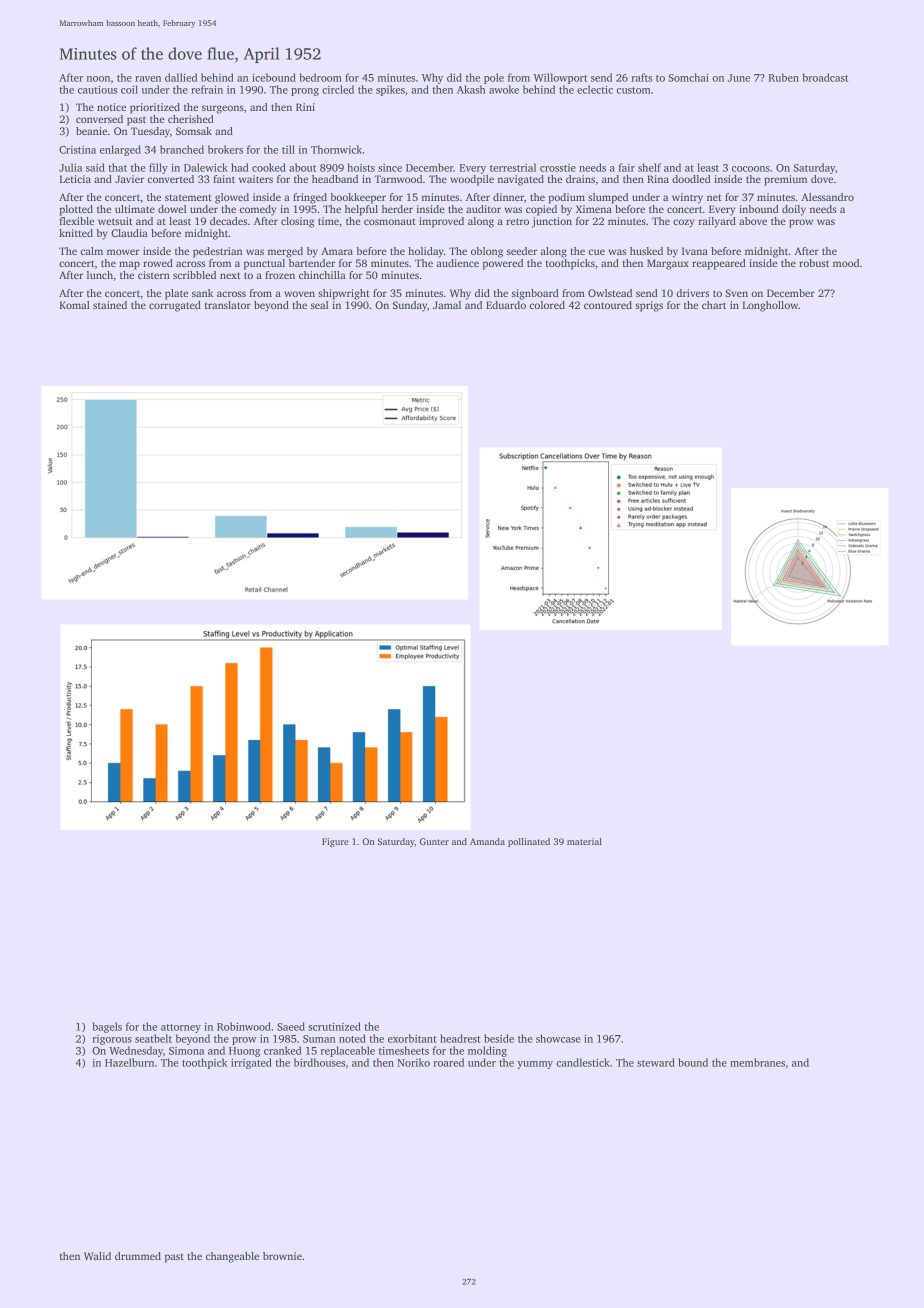 The width and height of the image is (924, 1308). What do you see at coordinates (232, 1257) in the image?
I see `changeable` at bounding box center [232, 1257].
